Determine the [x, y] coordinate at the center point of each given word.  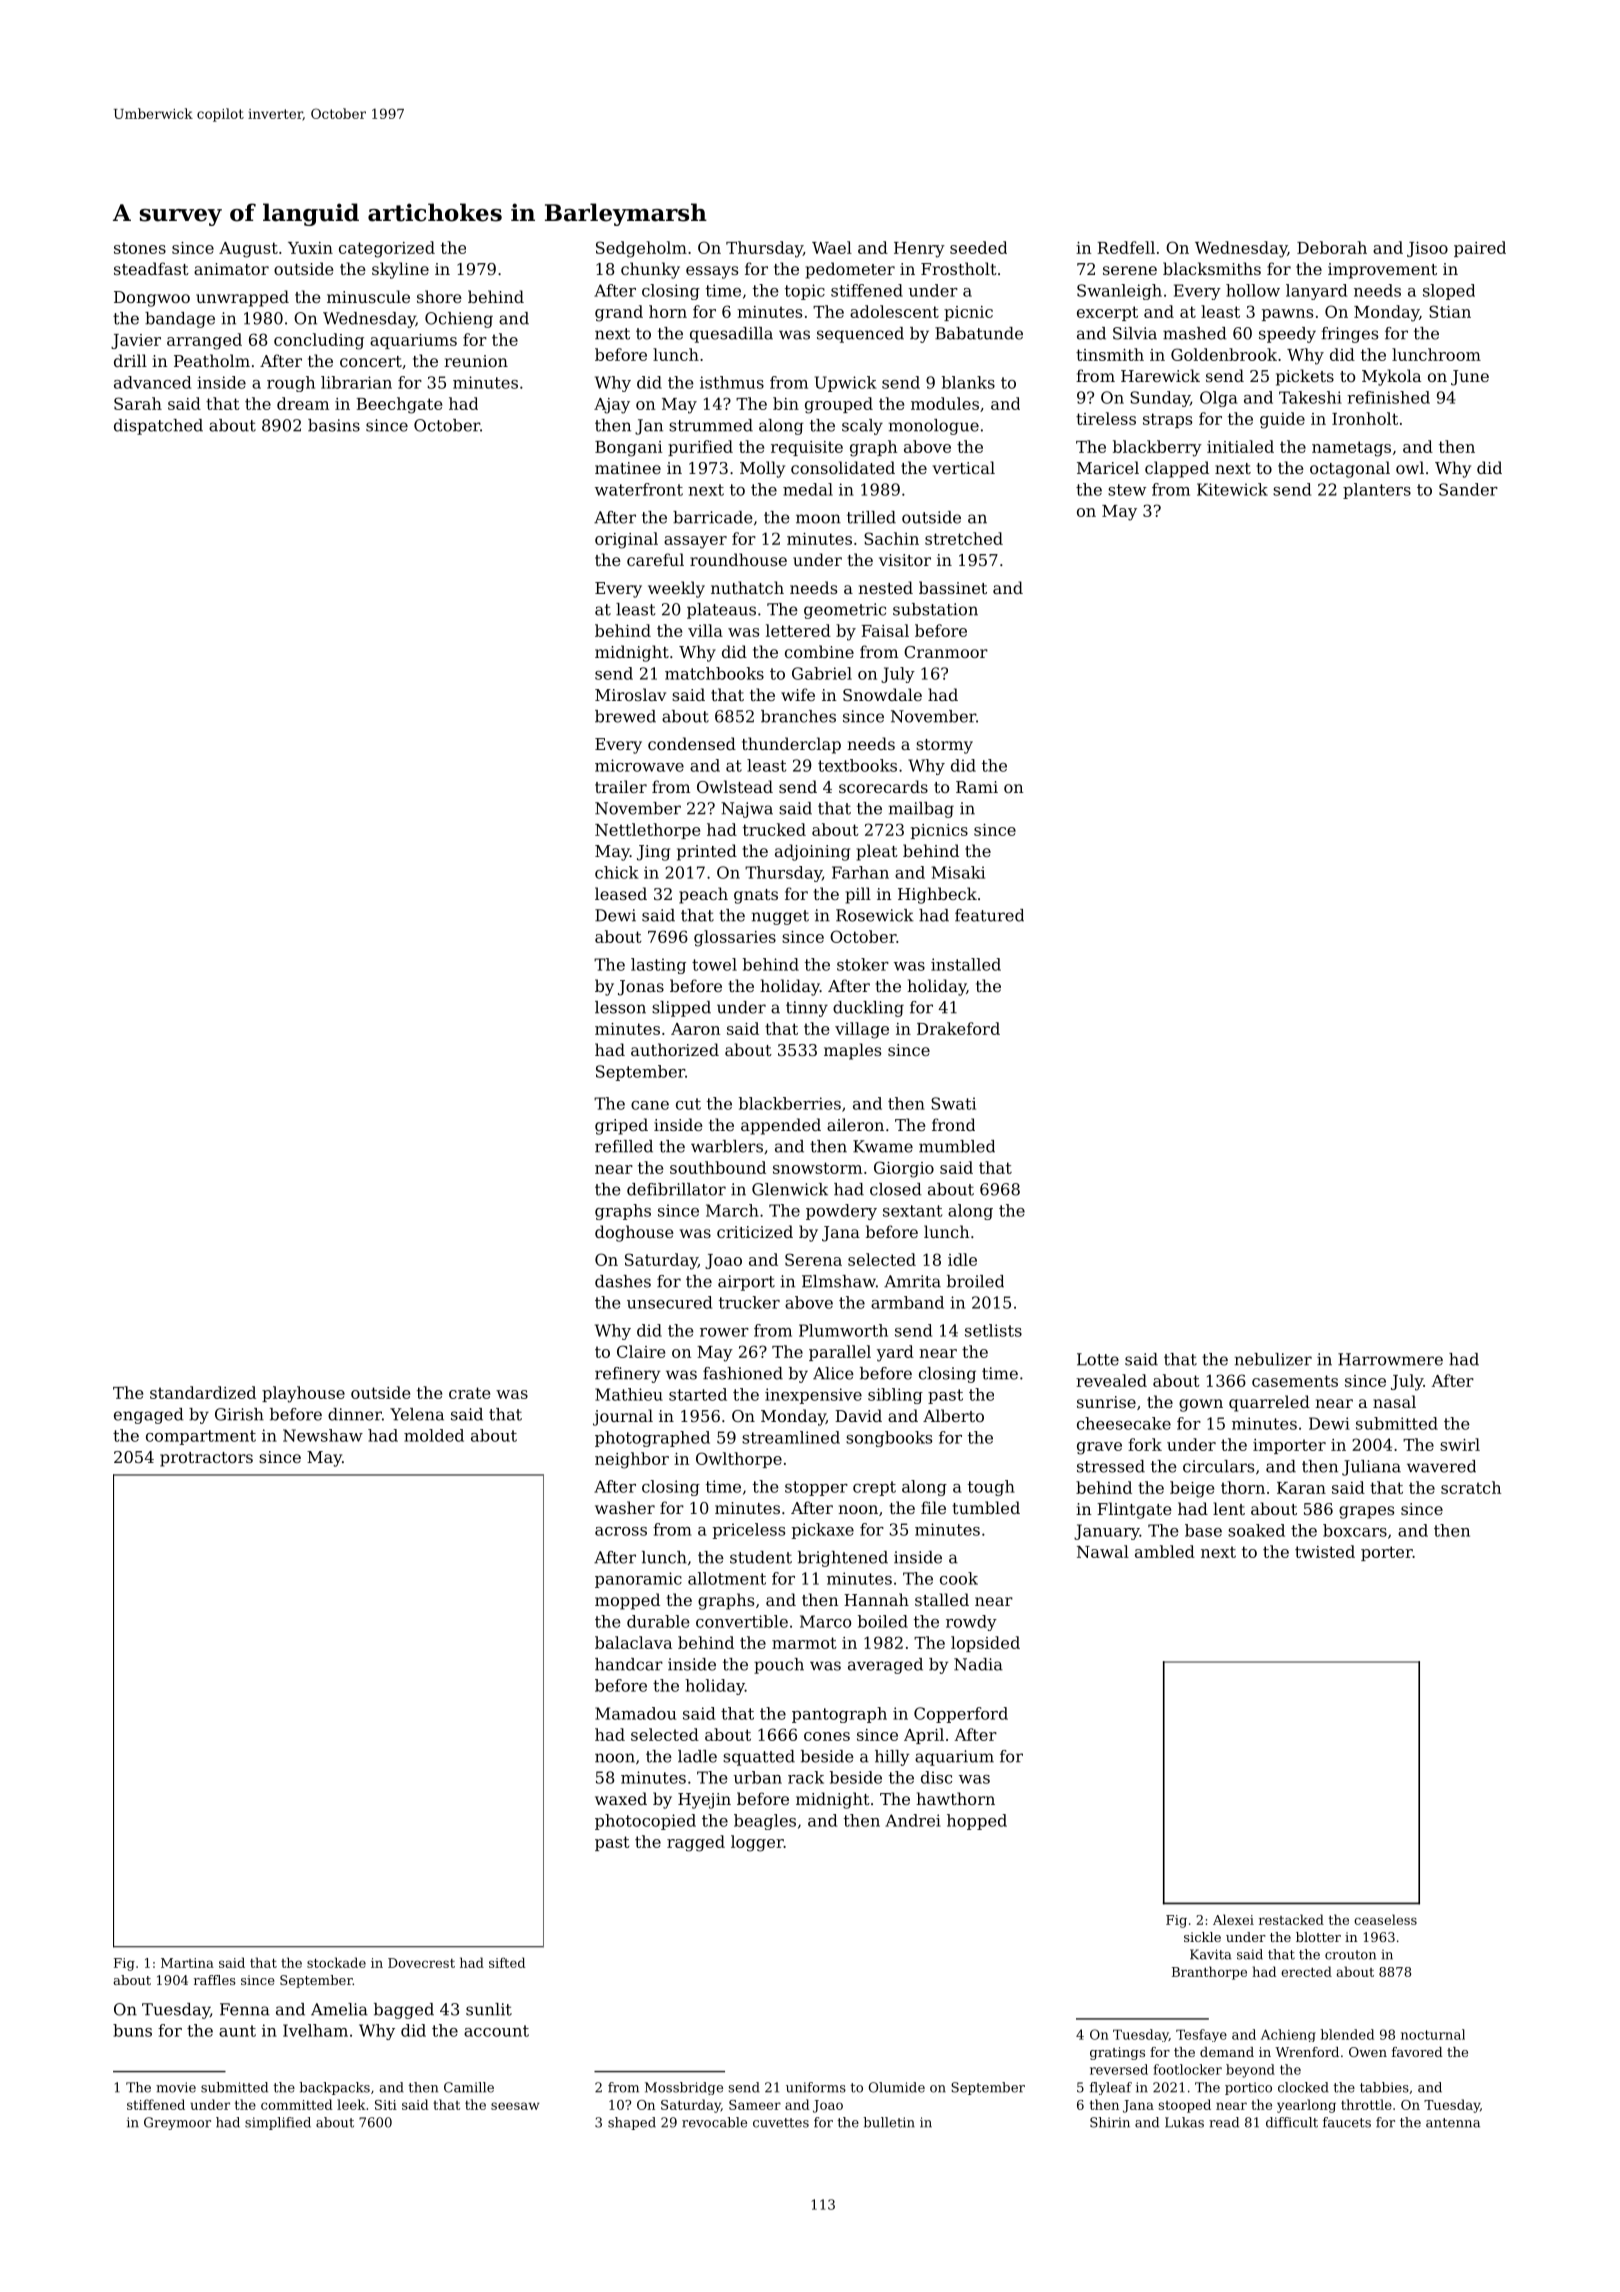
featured [989, 915]
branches [798, 716]
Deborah [1332, 247]
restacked [1291, 1919]
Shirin [1110, 2122]
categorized [387, 249]
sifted [507, 1962]
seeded [978, 247]
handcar [629, 1664]
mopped [627, 1601]
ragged [696, 1843]
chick [617, 872]
